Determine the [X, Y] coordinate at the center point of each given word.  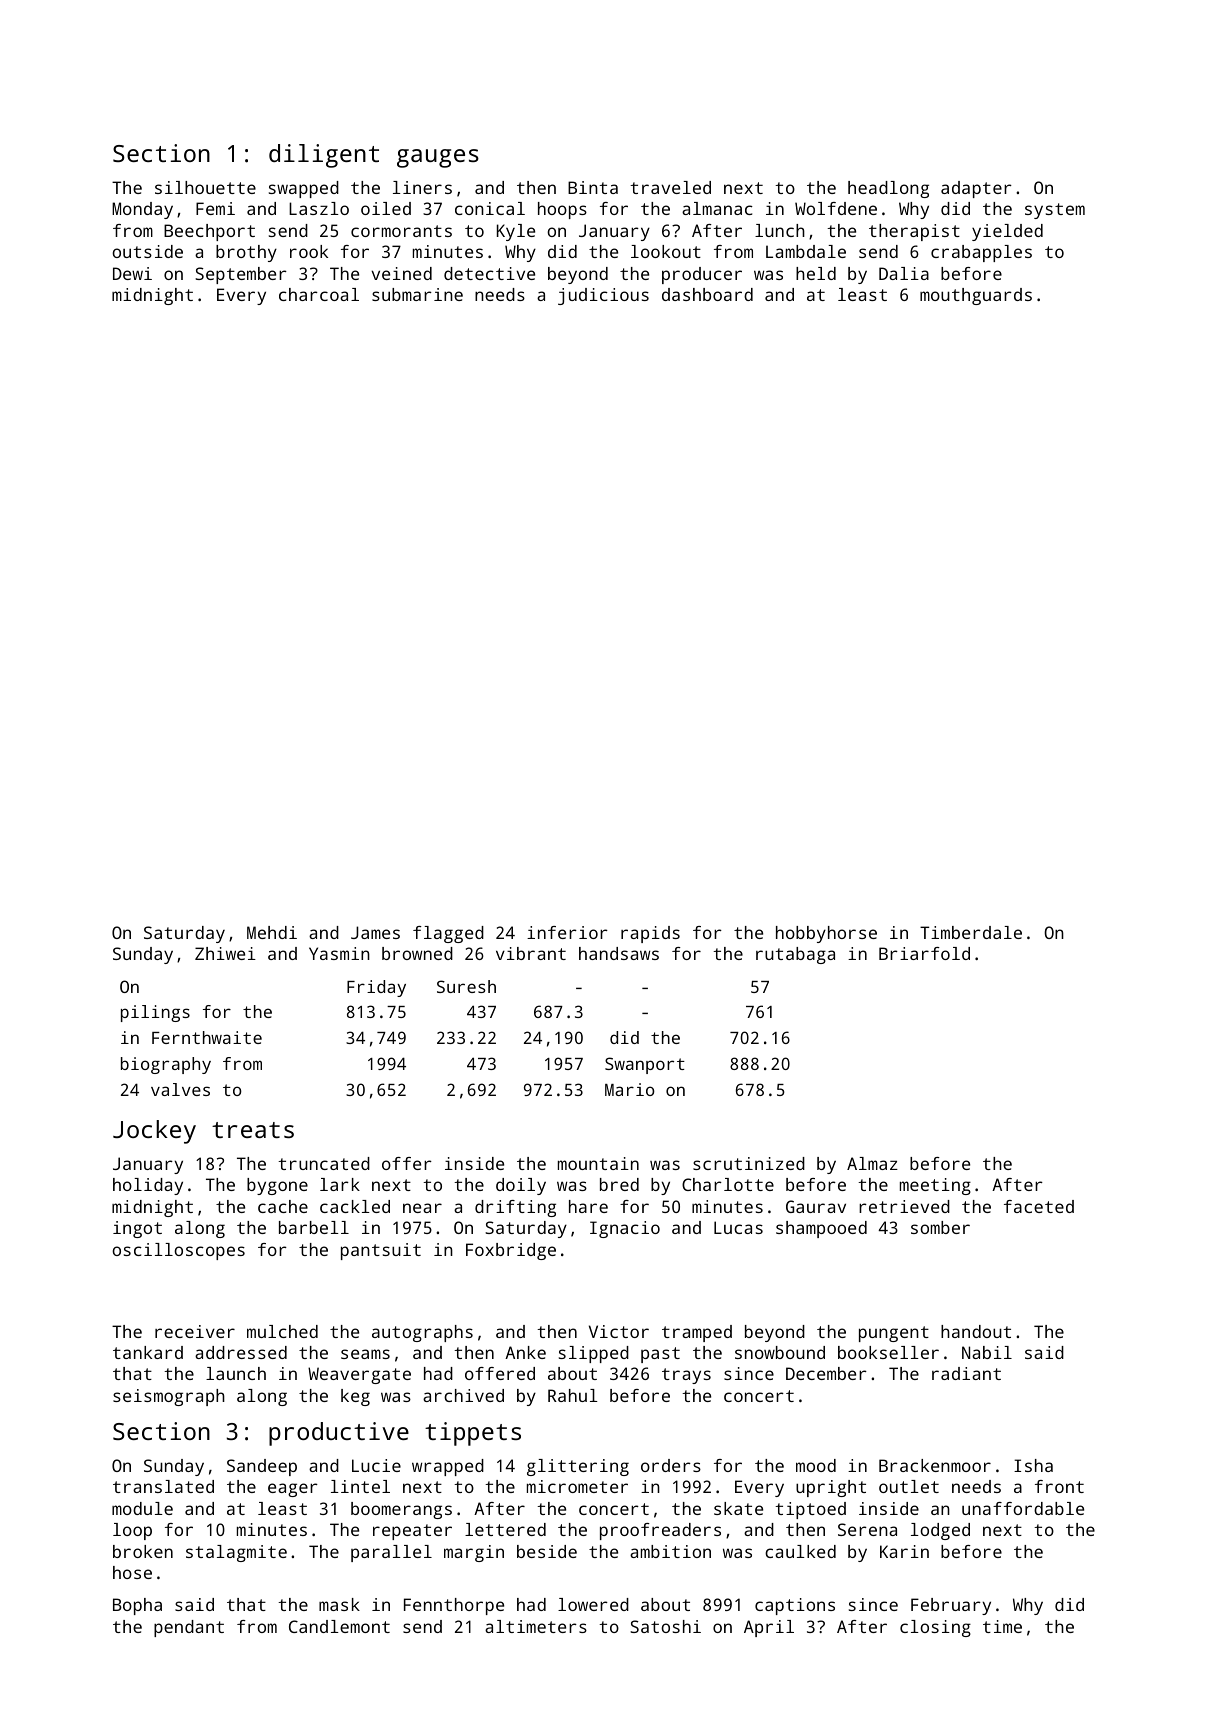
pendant [189, 1628]
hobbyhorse [826, 934]
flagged [448, 934]
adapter [976, 189]
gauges [438, 158]
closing [935, 1628]
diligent [324, 156]
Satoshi [665, 1626]
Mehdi [272, 932]
